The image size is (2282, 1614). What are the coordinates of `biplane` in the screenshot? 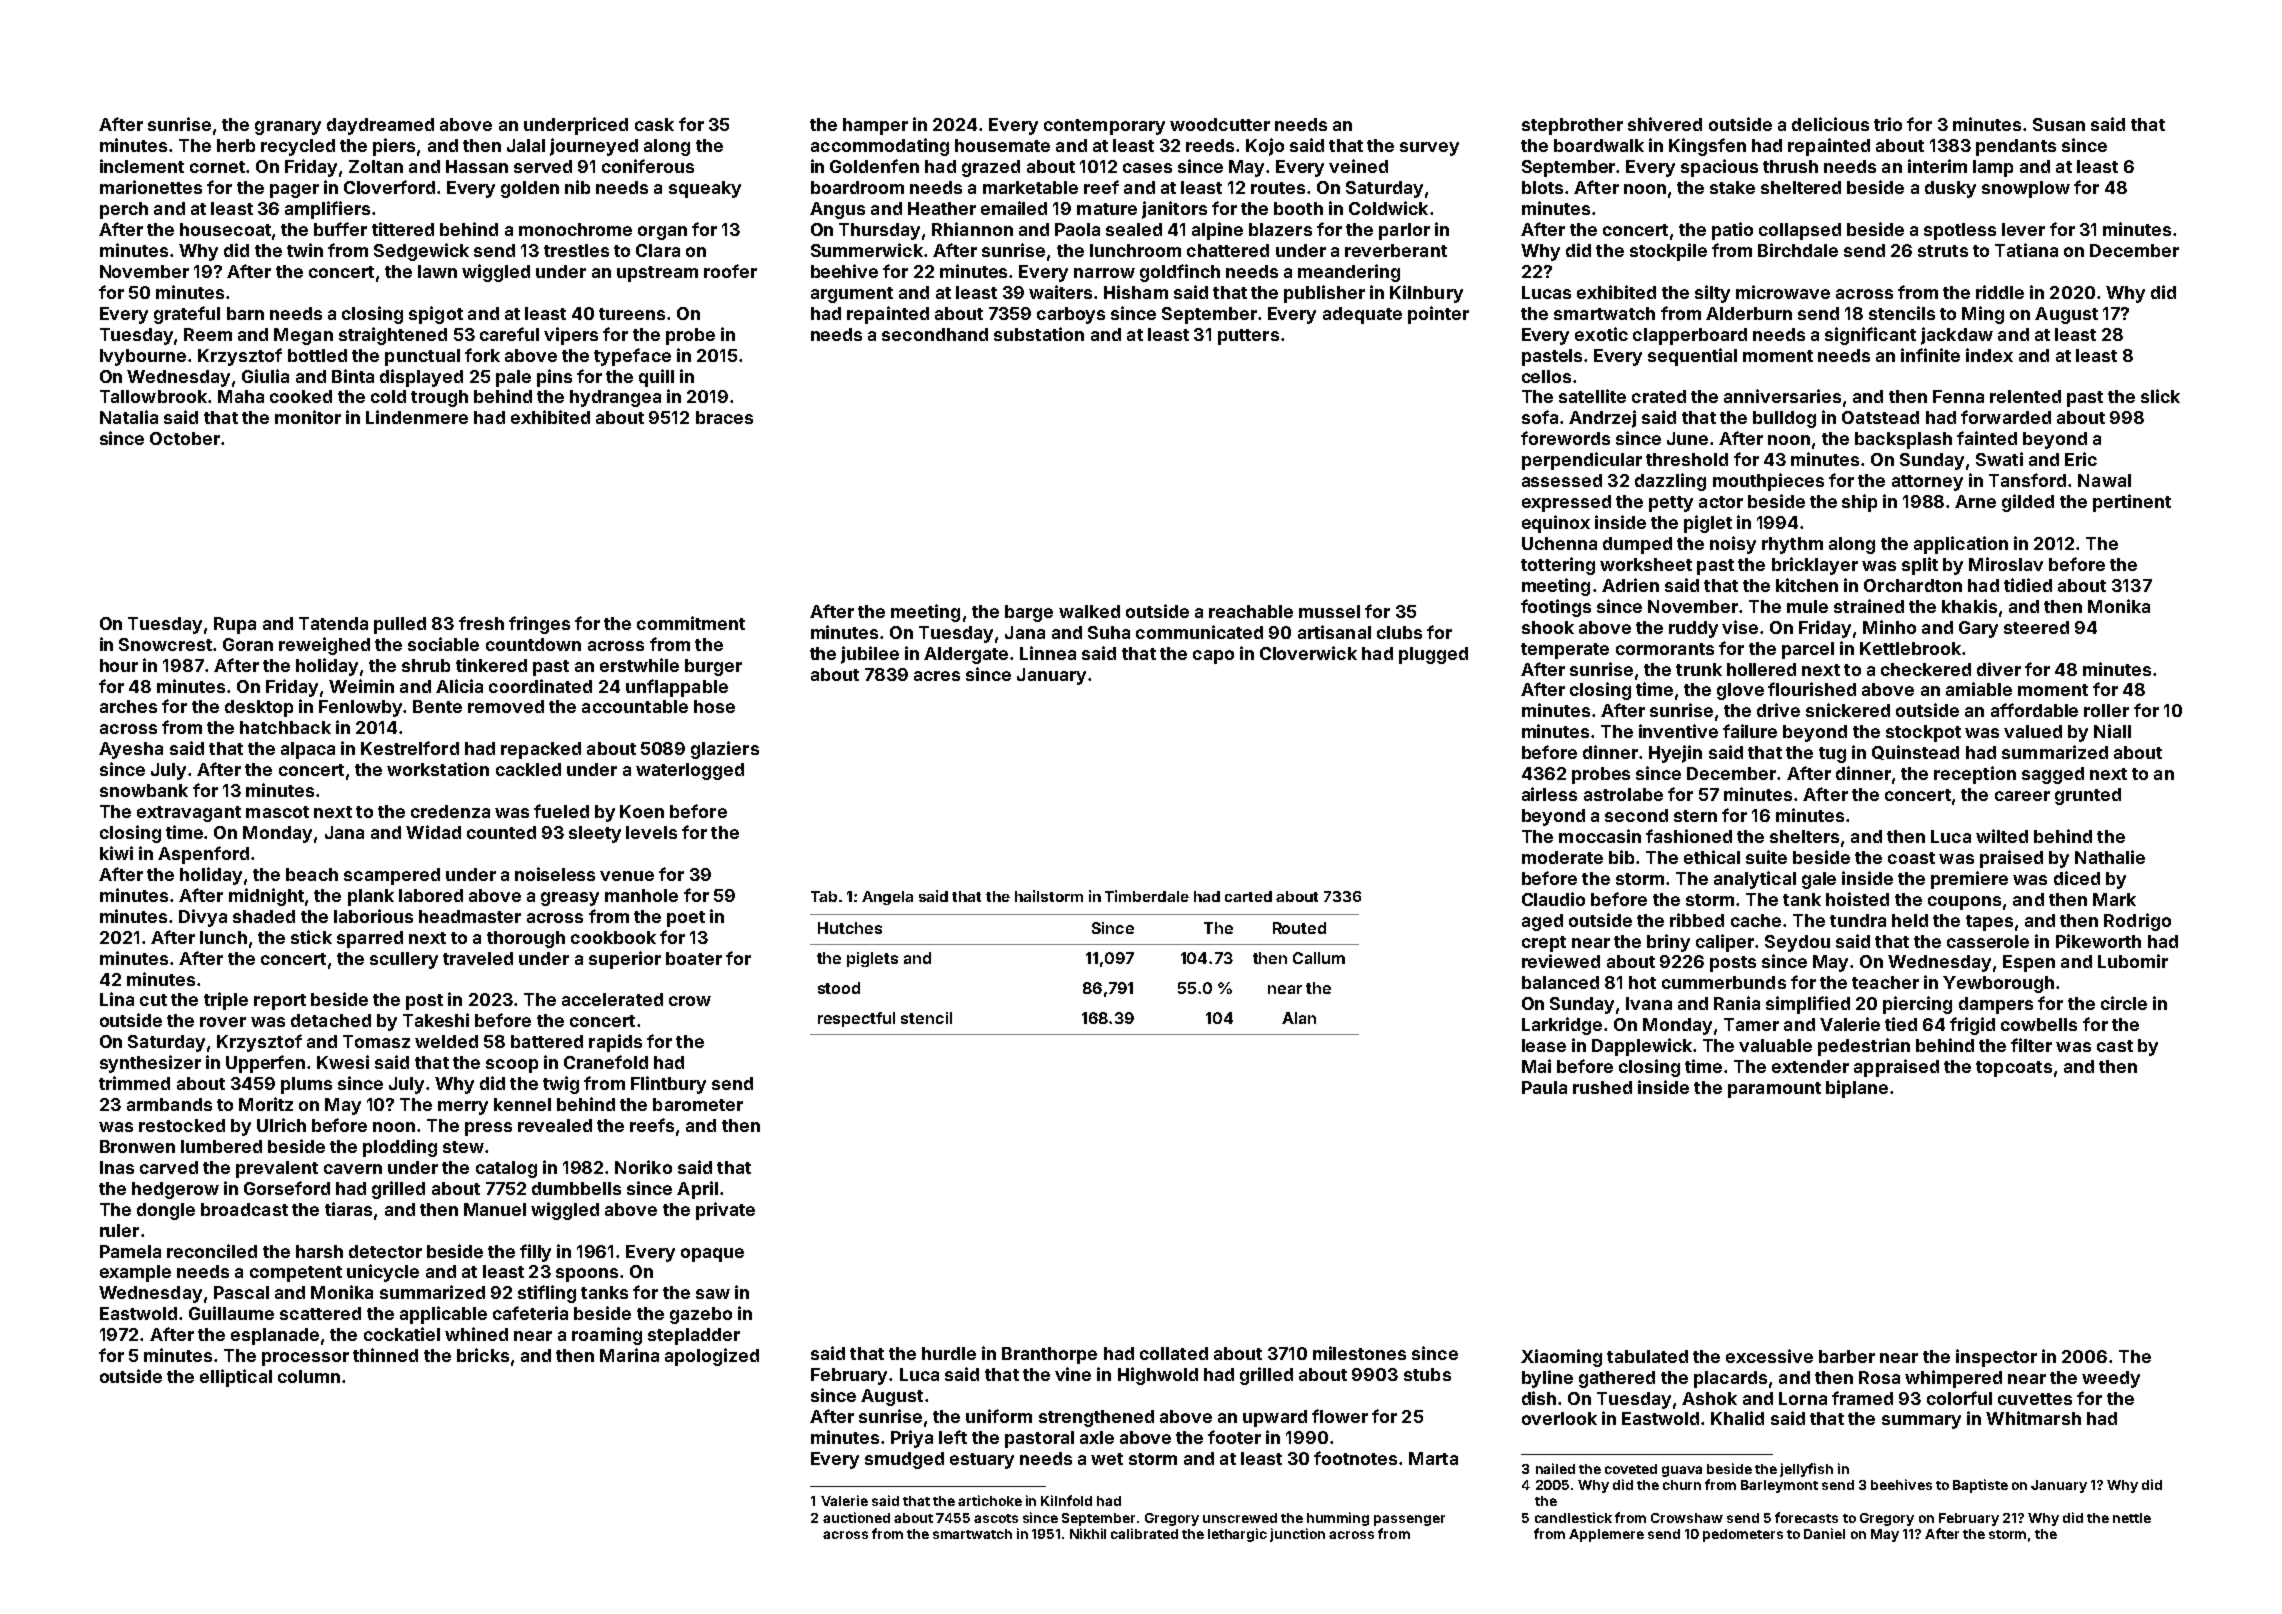 It's located at (1857, 1089).
